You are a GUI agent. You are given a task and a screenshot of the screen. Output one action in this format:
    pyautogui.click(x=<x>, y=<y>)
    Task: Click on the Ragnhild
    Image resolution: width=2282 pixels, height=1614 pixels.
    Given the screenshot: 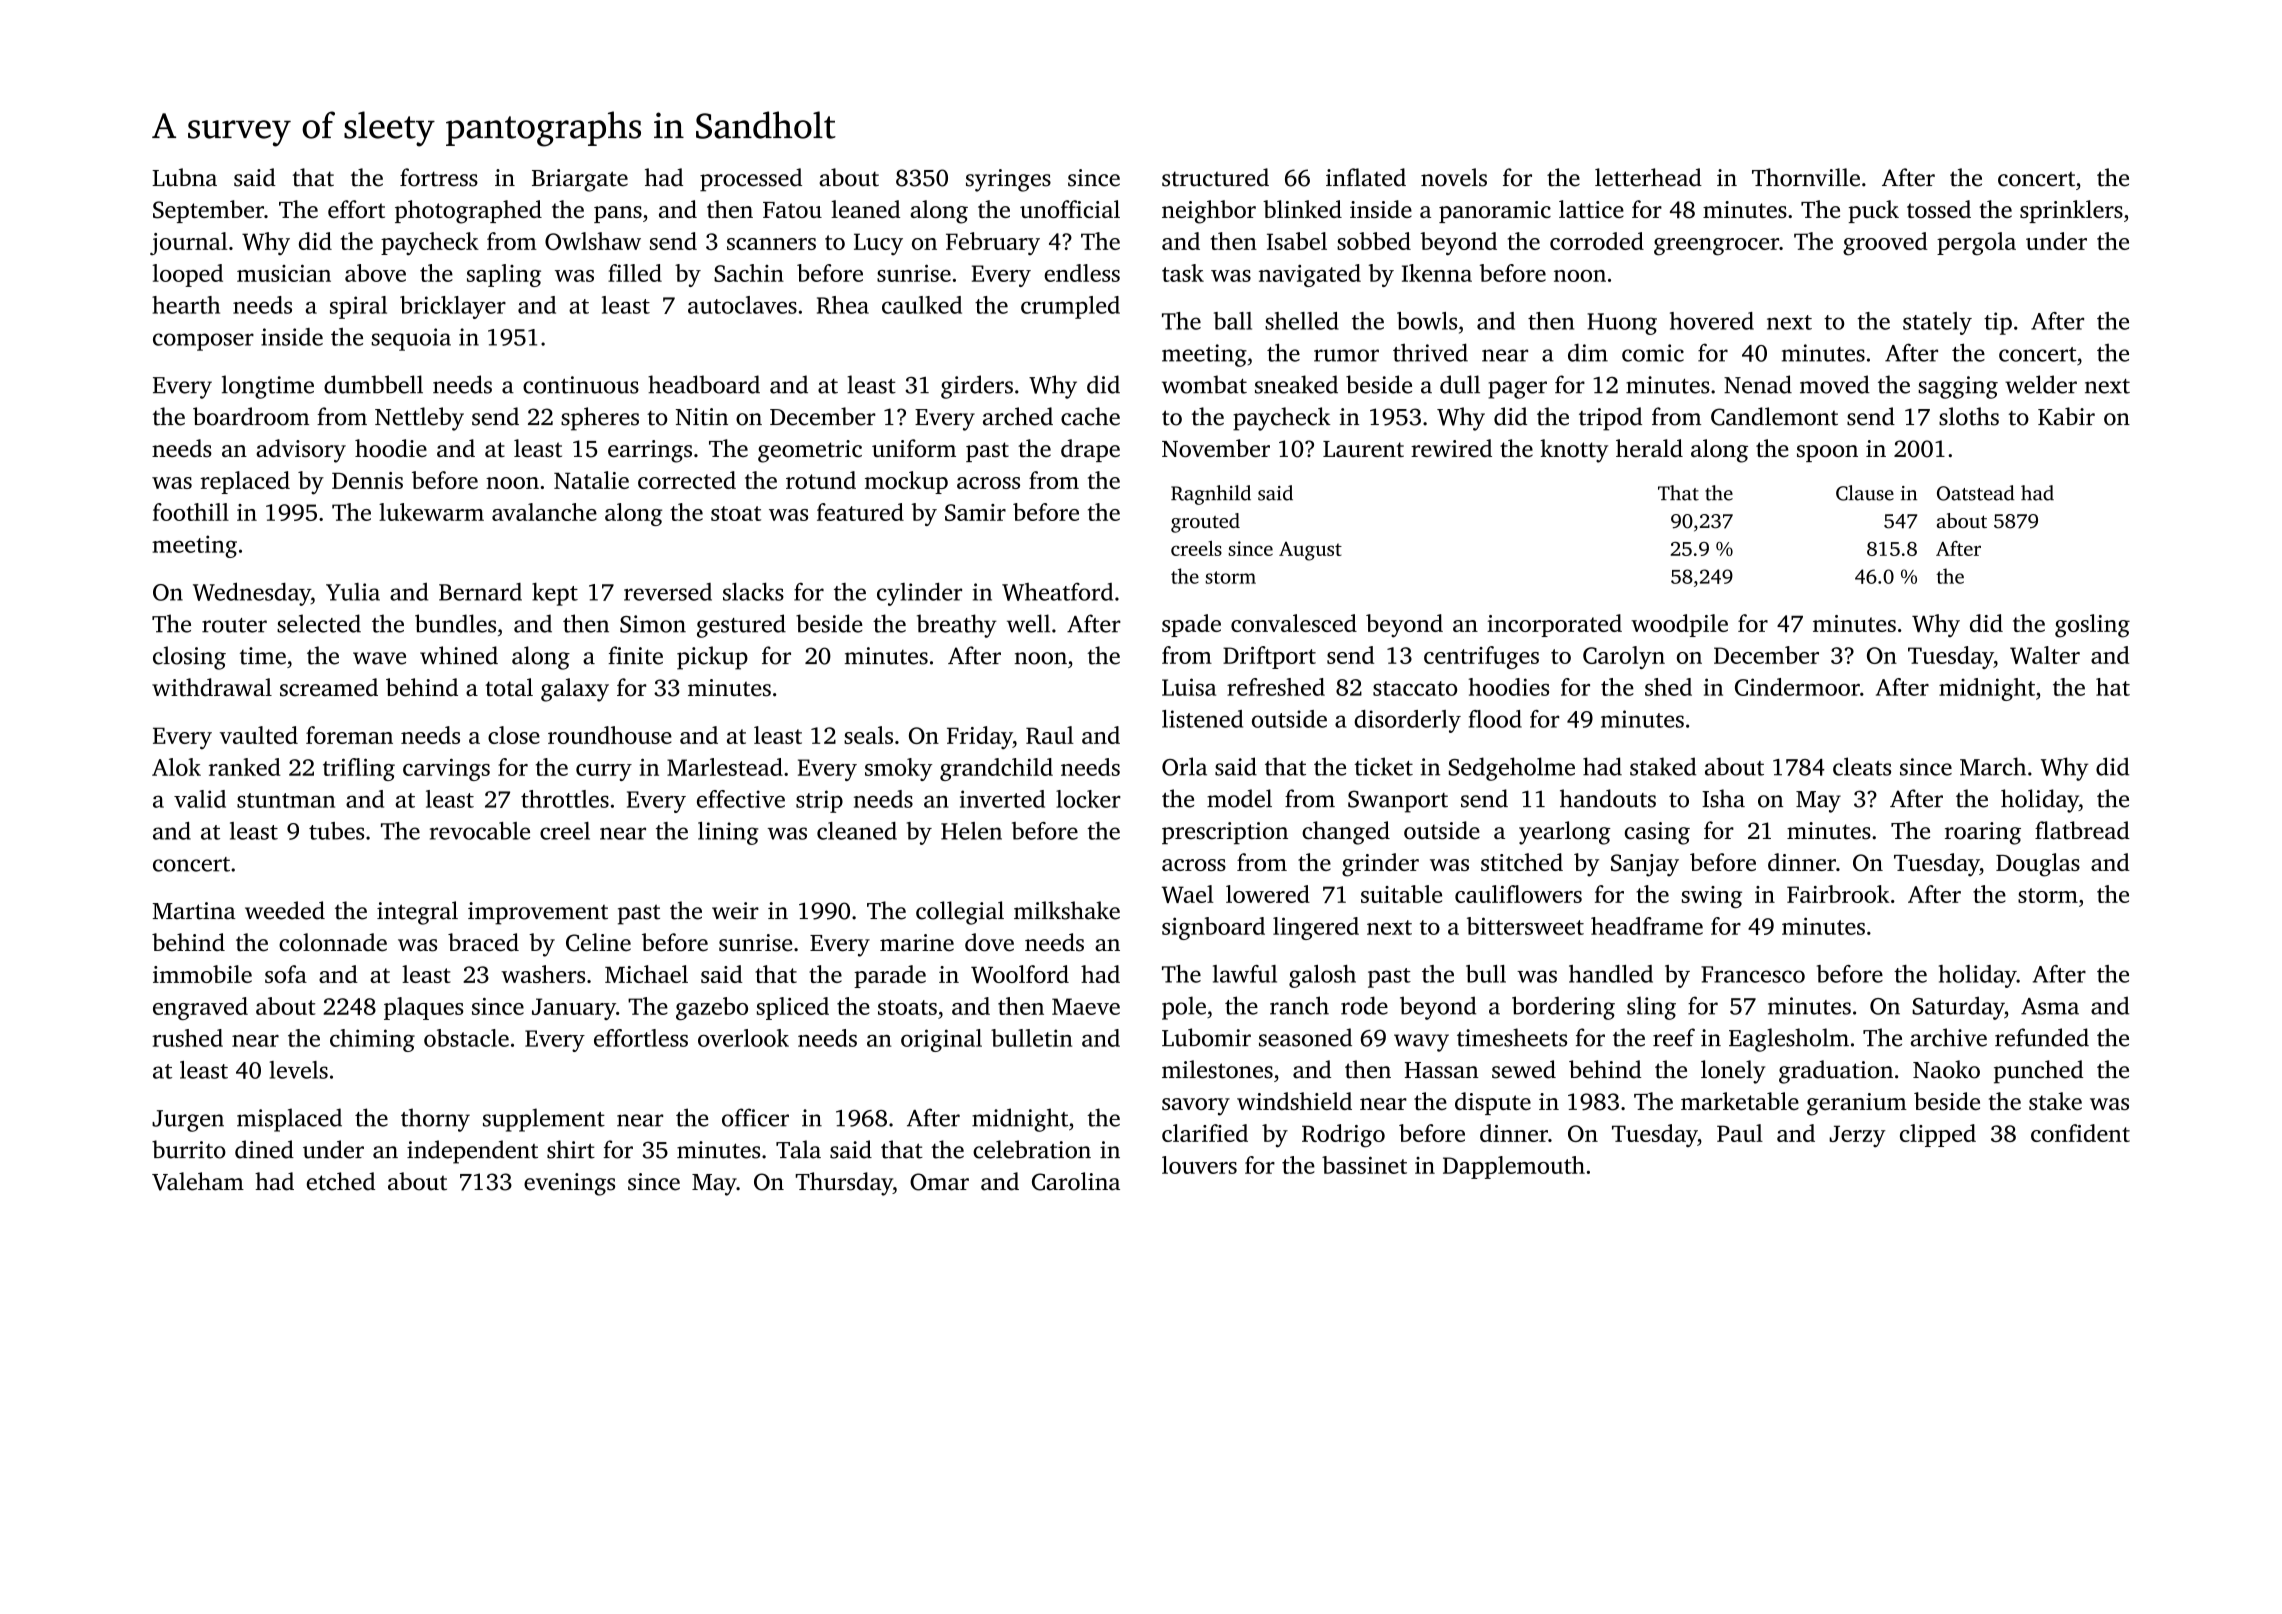 What is the action you would take?
    pyautogui.click(x=1211, y=495)
